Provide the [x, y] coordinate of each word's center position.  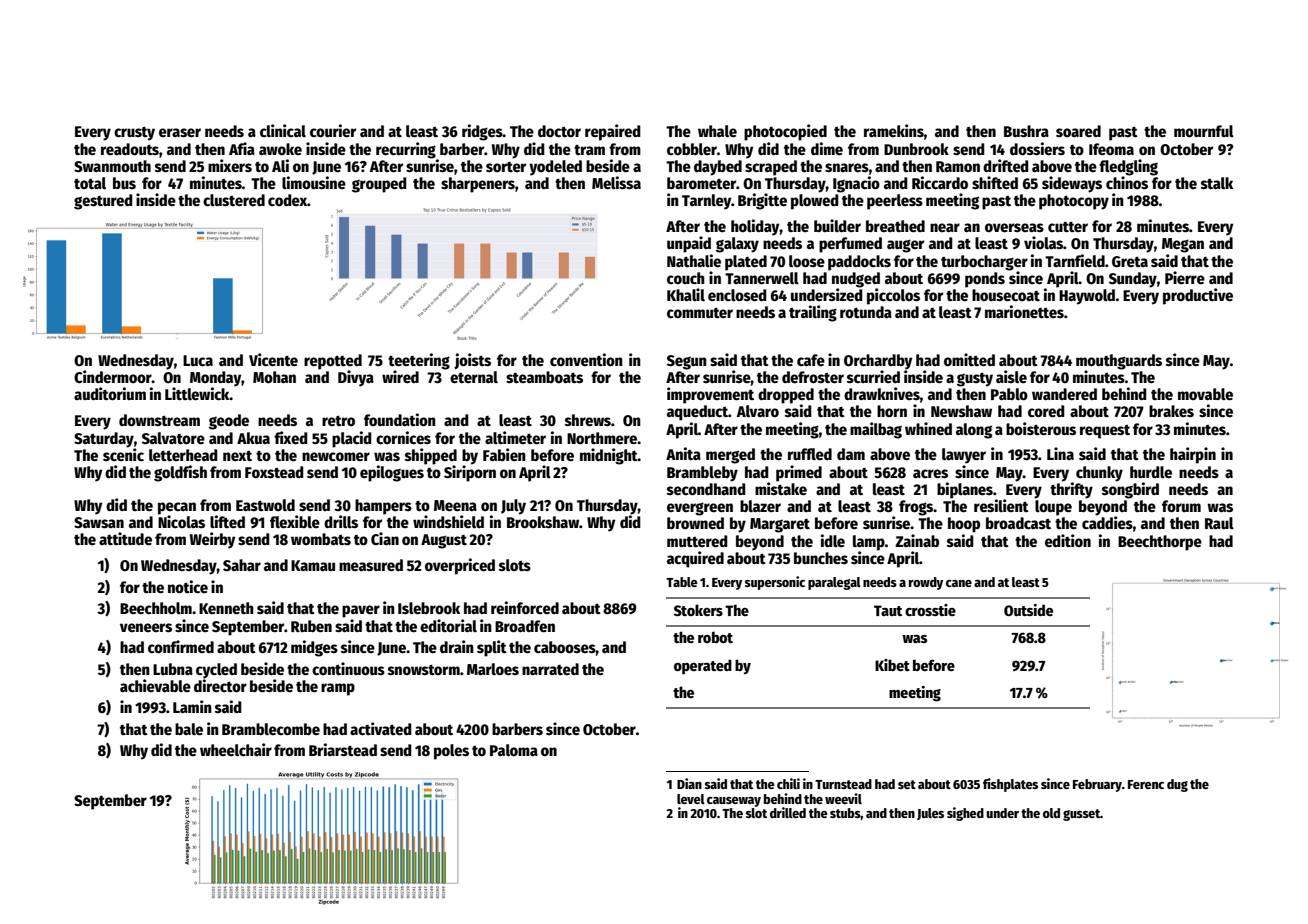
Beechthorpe [1160, 543]
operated [703, 666]
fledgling [1128, 167]
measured [371, 565]
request [1105, 432]
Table [682, 582]
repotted [333, 362]
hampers [383, 507]
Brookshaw [543, 522]
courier [333, 131]
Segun [687, 362]
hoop [964, 525]
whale [717, 131]
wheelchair [236, 749]
